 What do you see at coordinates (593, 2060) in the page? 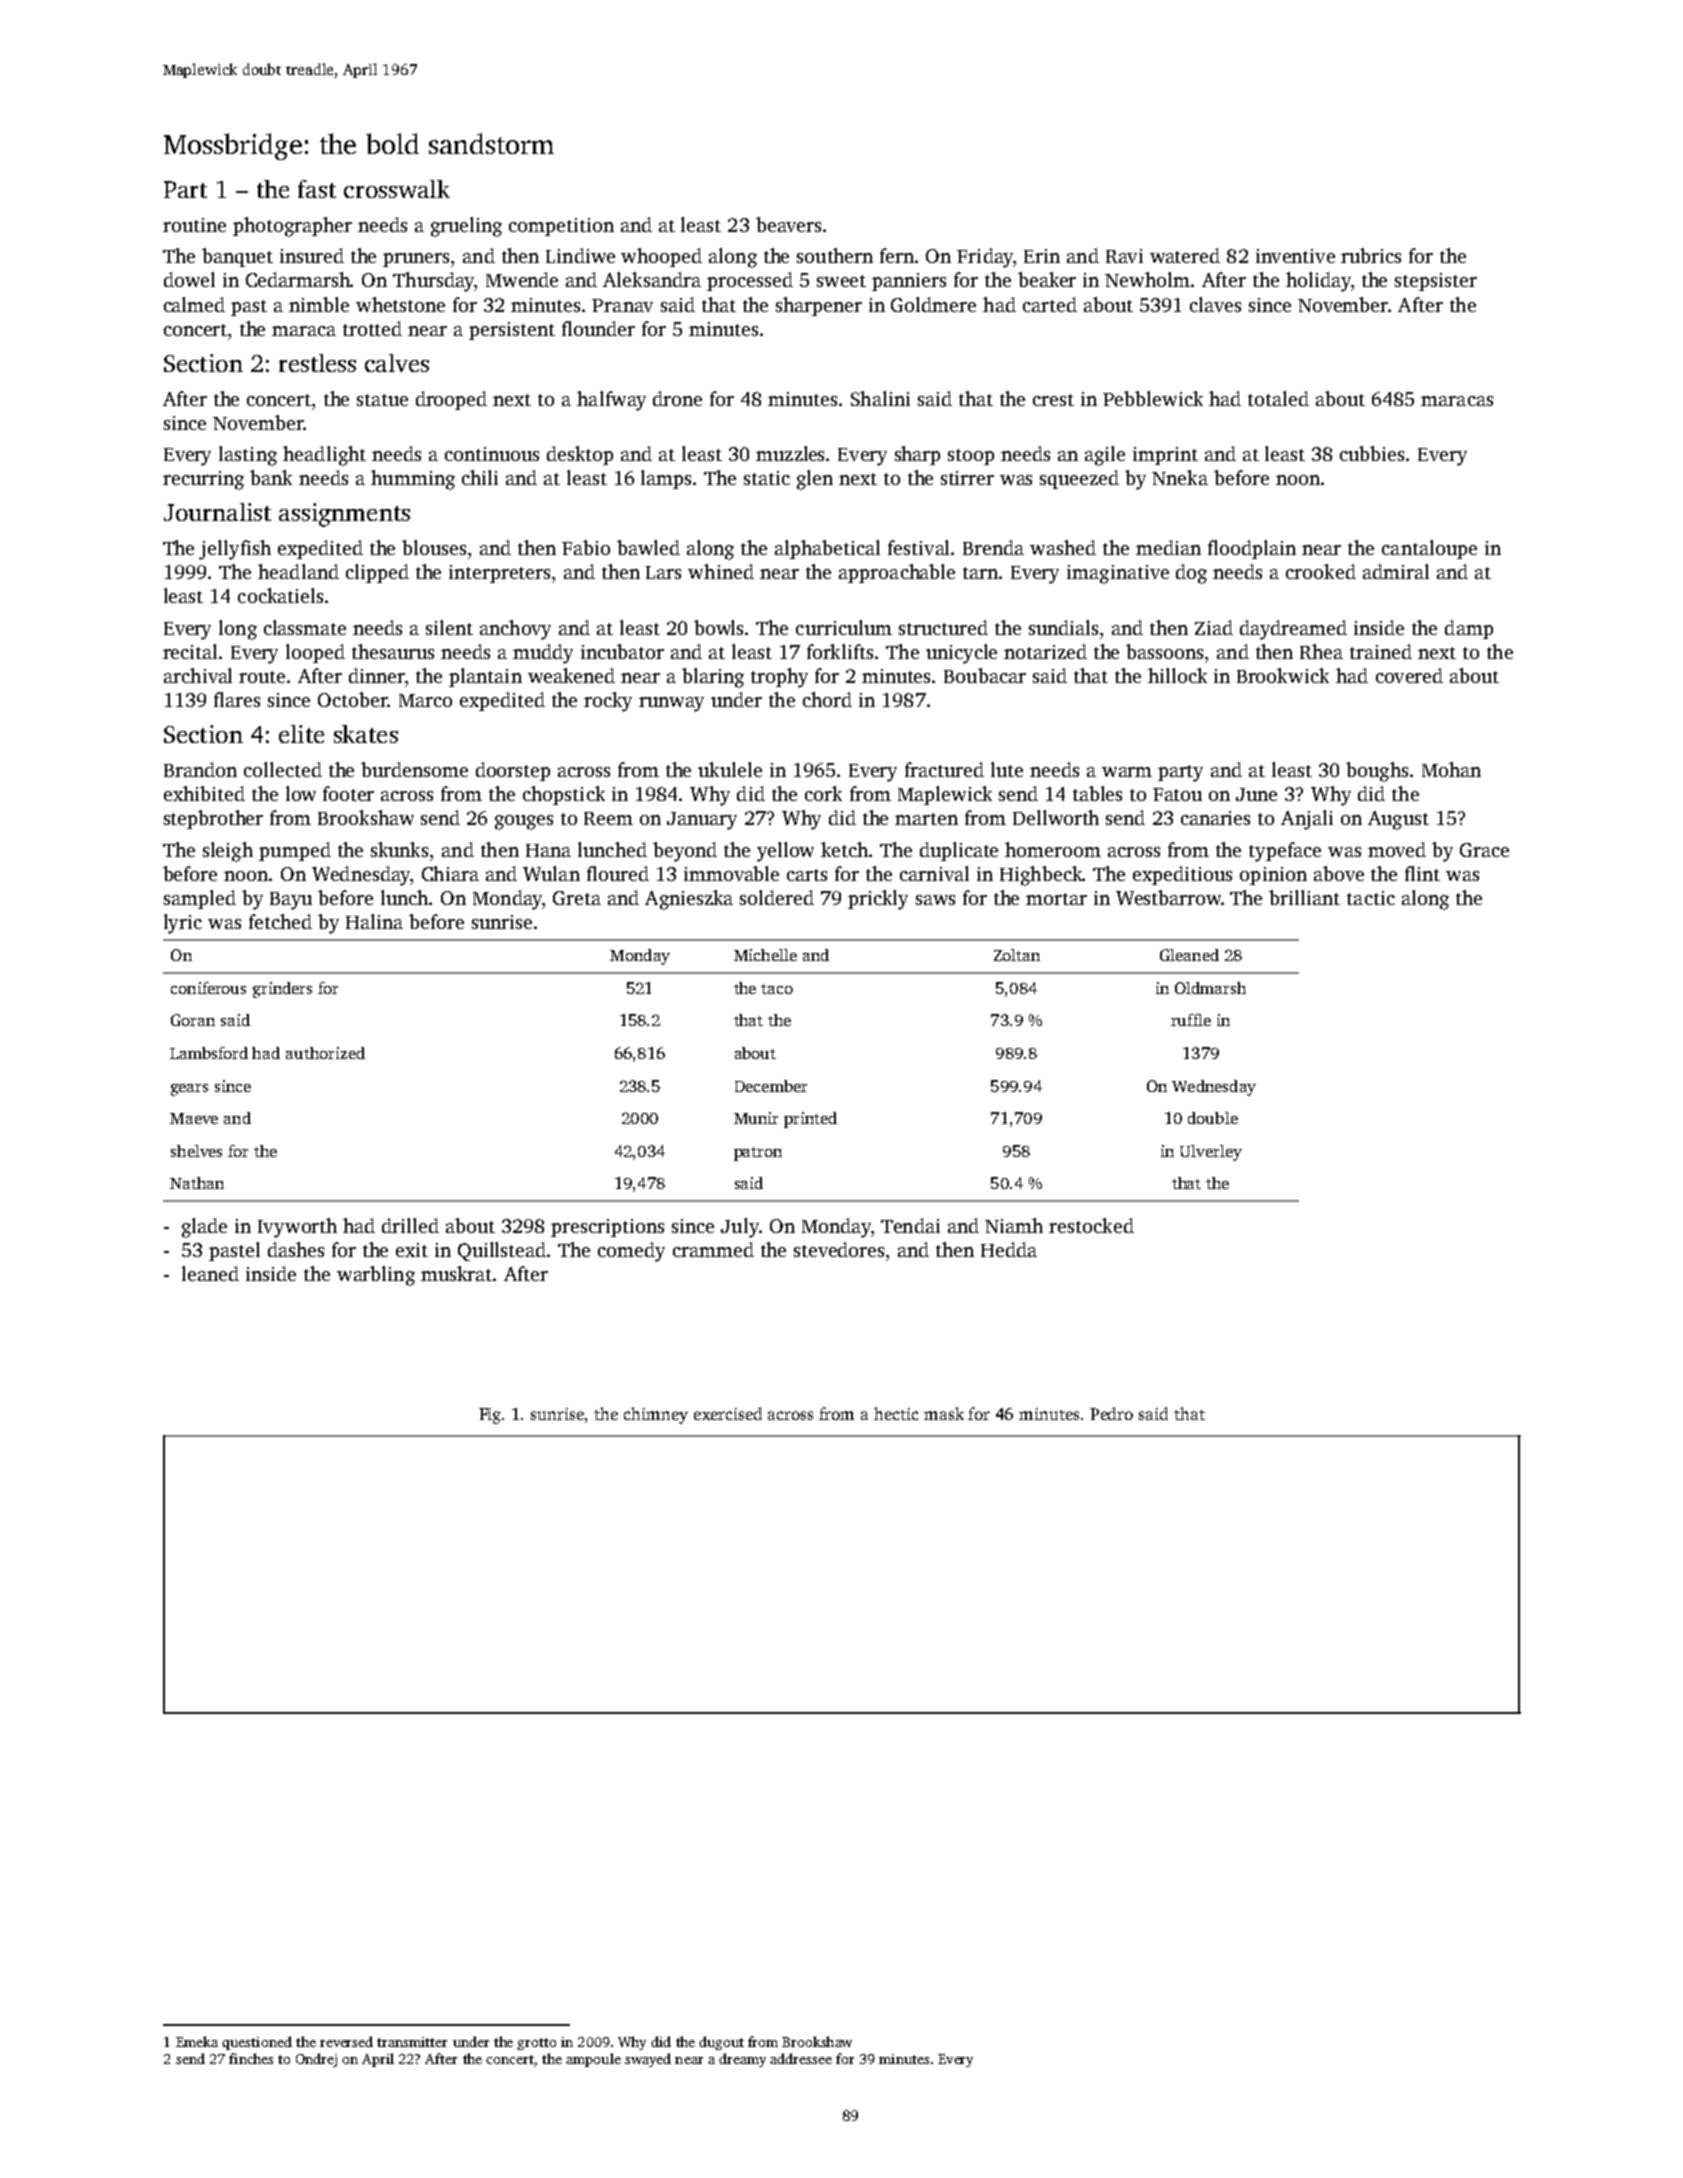
I see `ampoule` at bounding box center [593, 2060].
